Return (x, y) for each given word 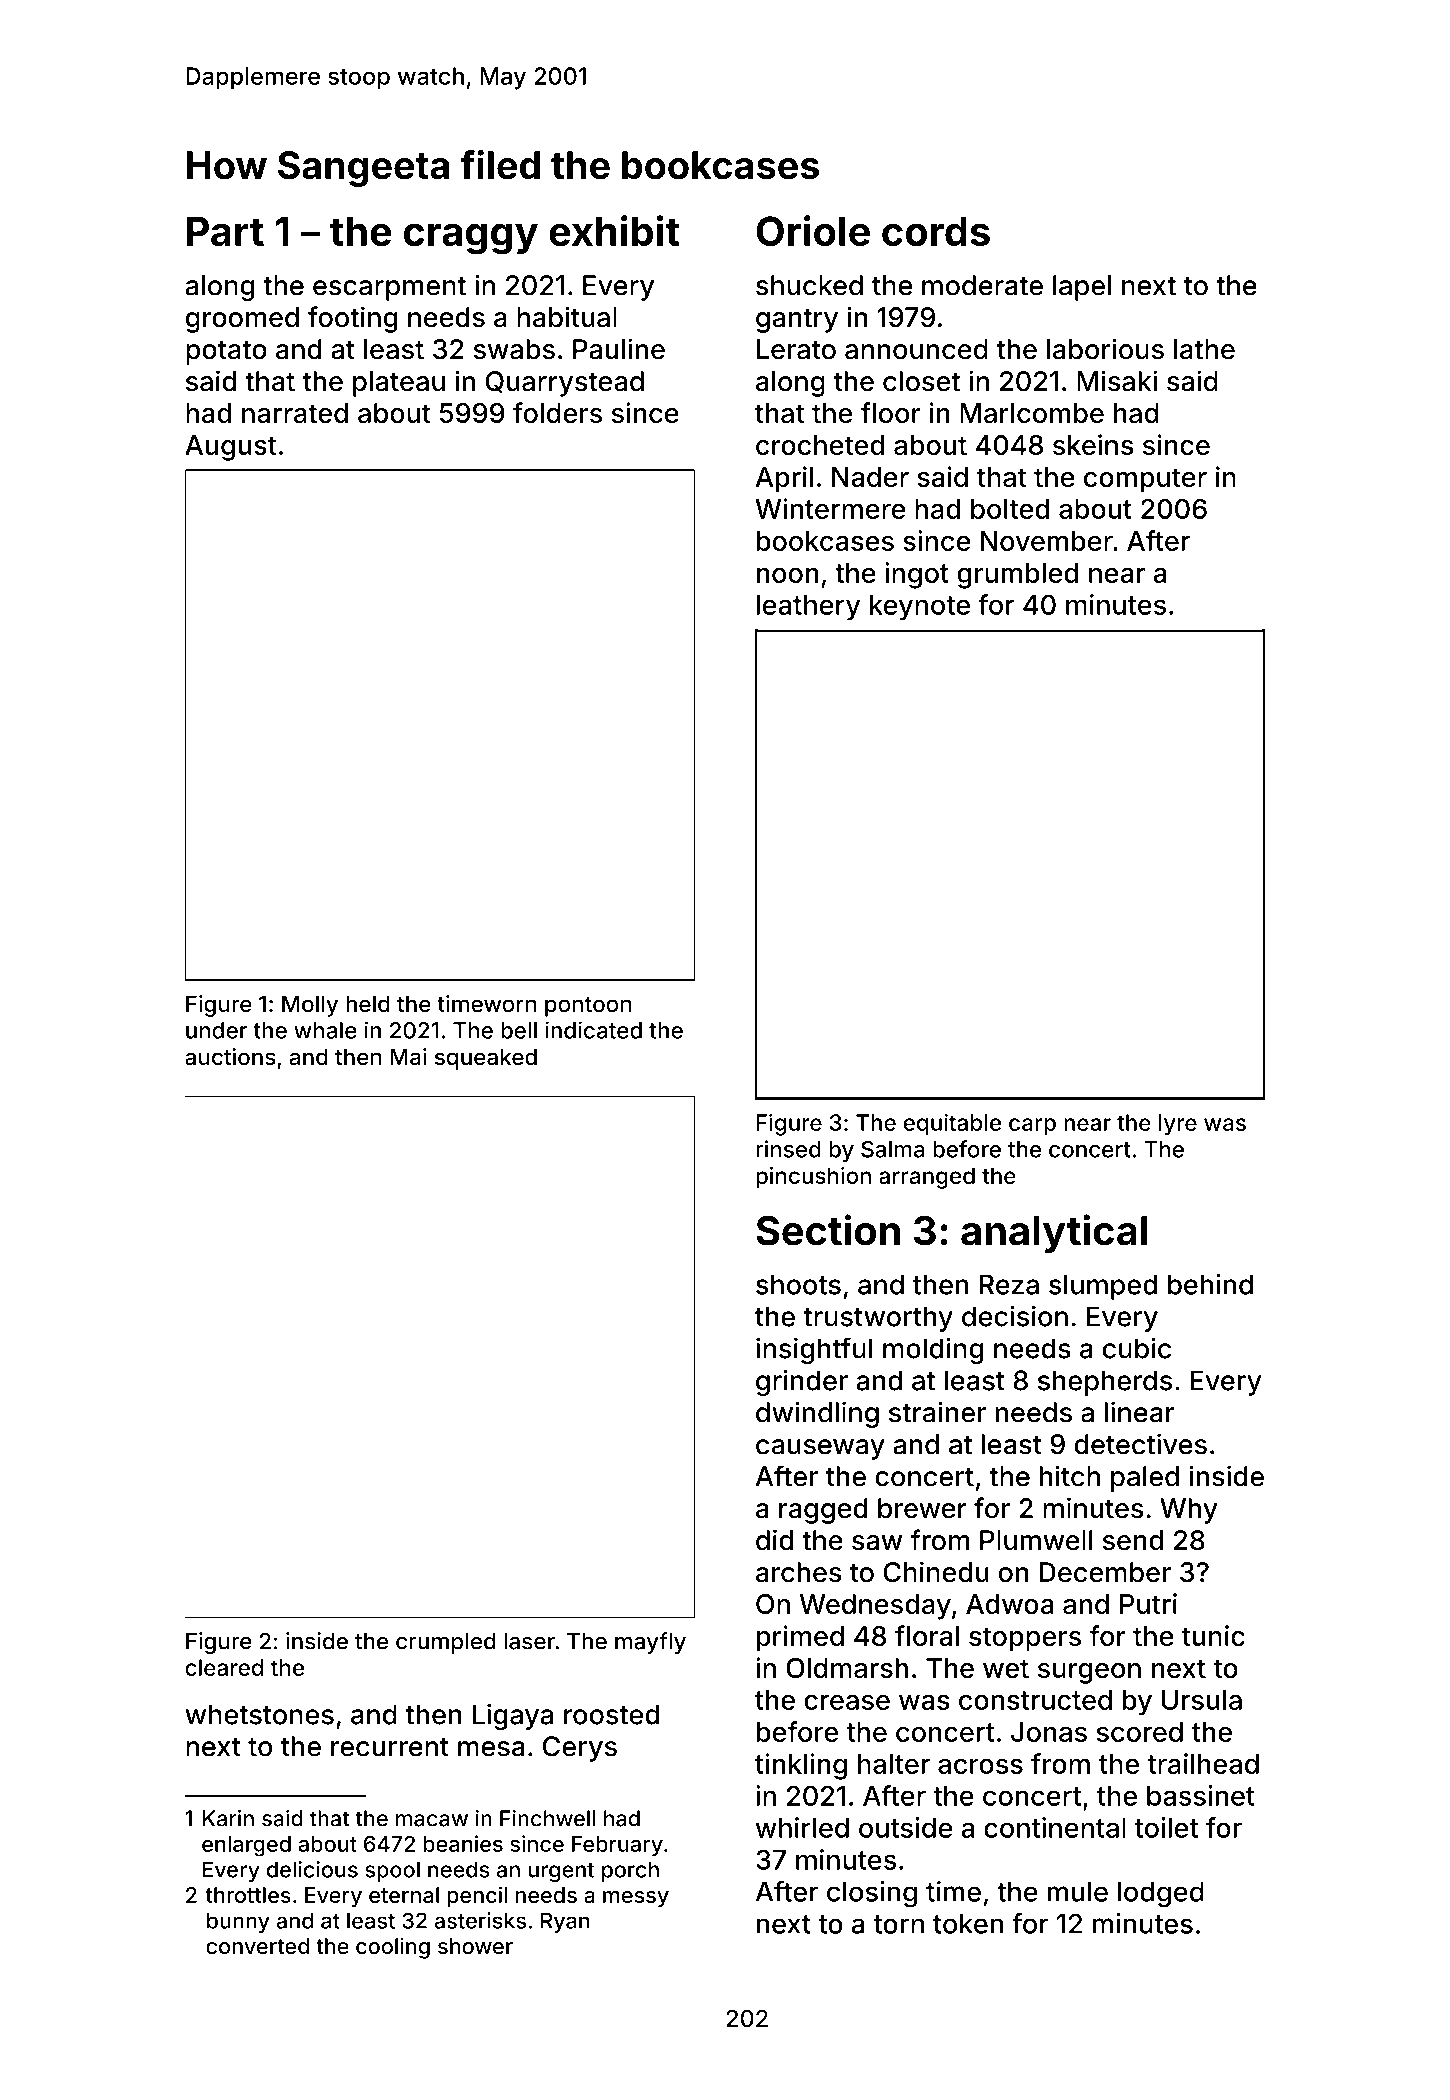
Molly (310, 1006)
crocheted (820, 445)
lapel (1082, 288)
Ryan (565, 1922)
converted (257, 1946)
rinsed (788, 1149)
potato (226, 352)
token (968, 1924)
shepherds (1105, 1383)
